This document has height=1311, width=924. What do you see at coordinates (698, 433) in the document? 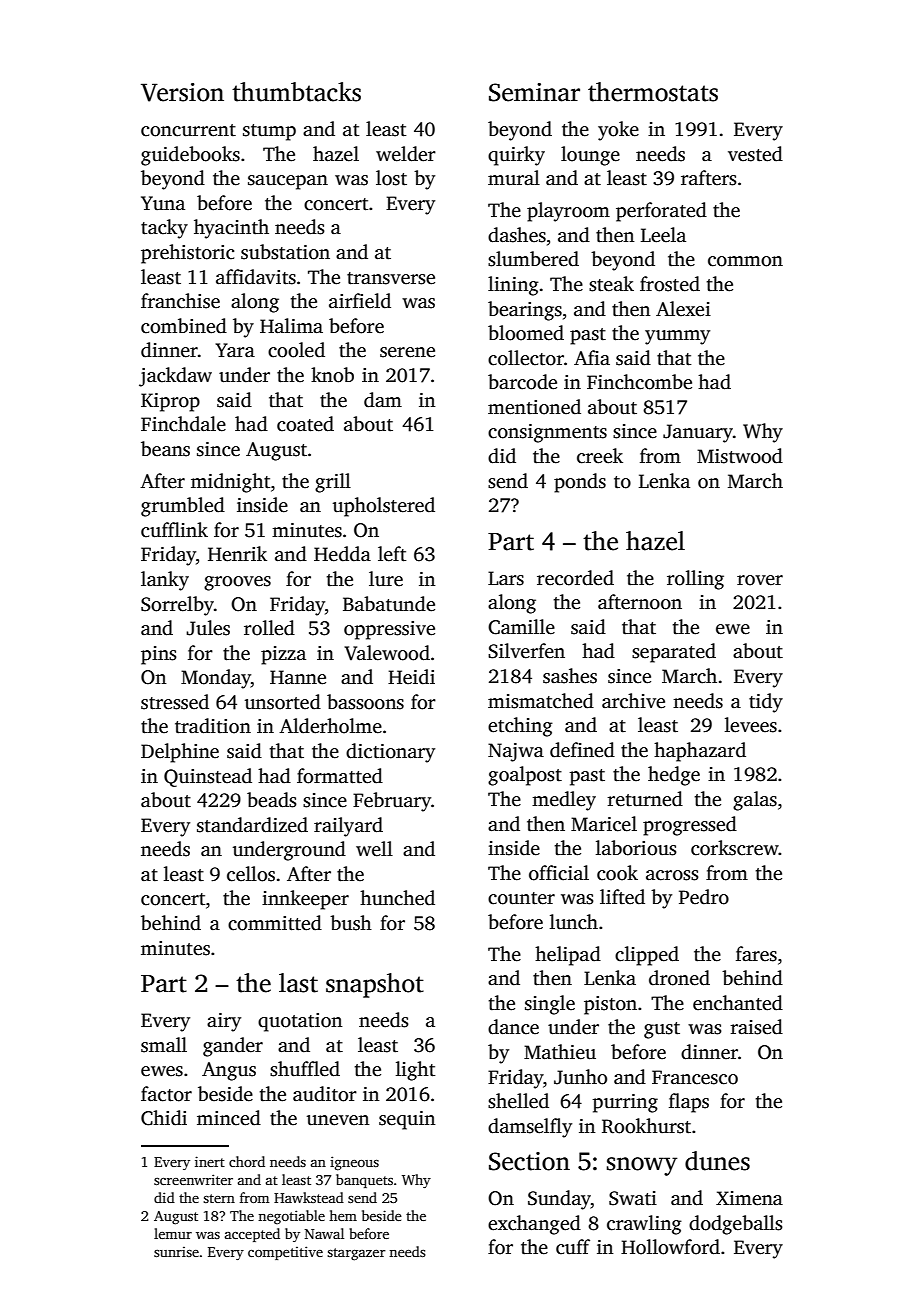
I see `January` at bounding box center [698, 433].
